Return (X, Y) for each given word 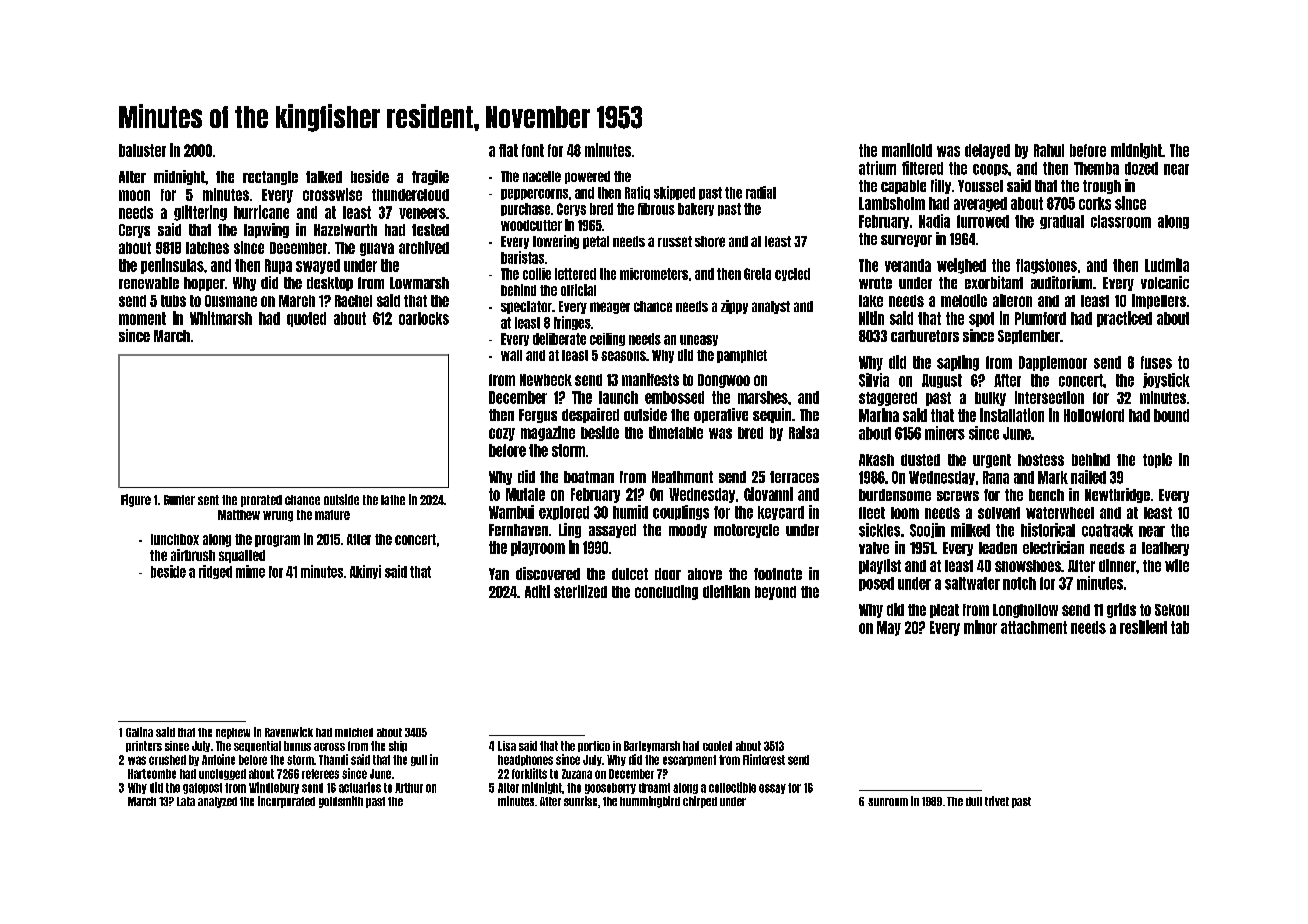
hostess (1041, 460)
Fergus (538, 416)
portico (594, 746)
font (533, 150)
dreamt (654, 788)
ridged (215, 572)
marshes (763, 397)
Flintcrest (764, 759)
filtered (922, 168)
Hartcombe (152, 774)
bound (1171, 415)
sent (208, 500)
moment (142, 318)
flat (508, 150)
